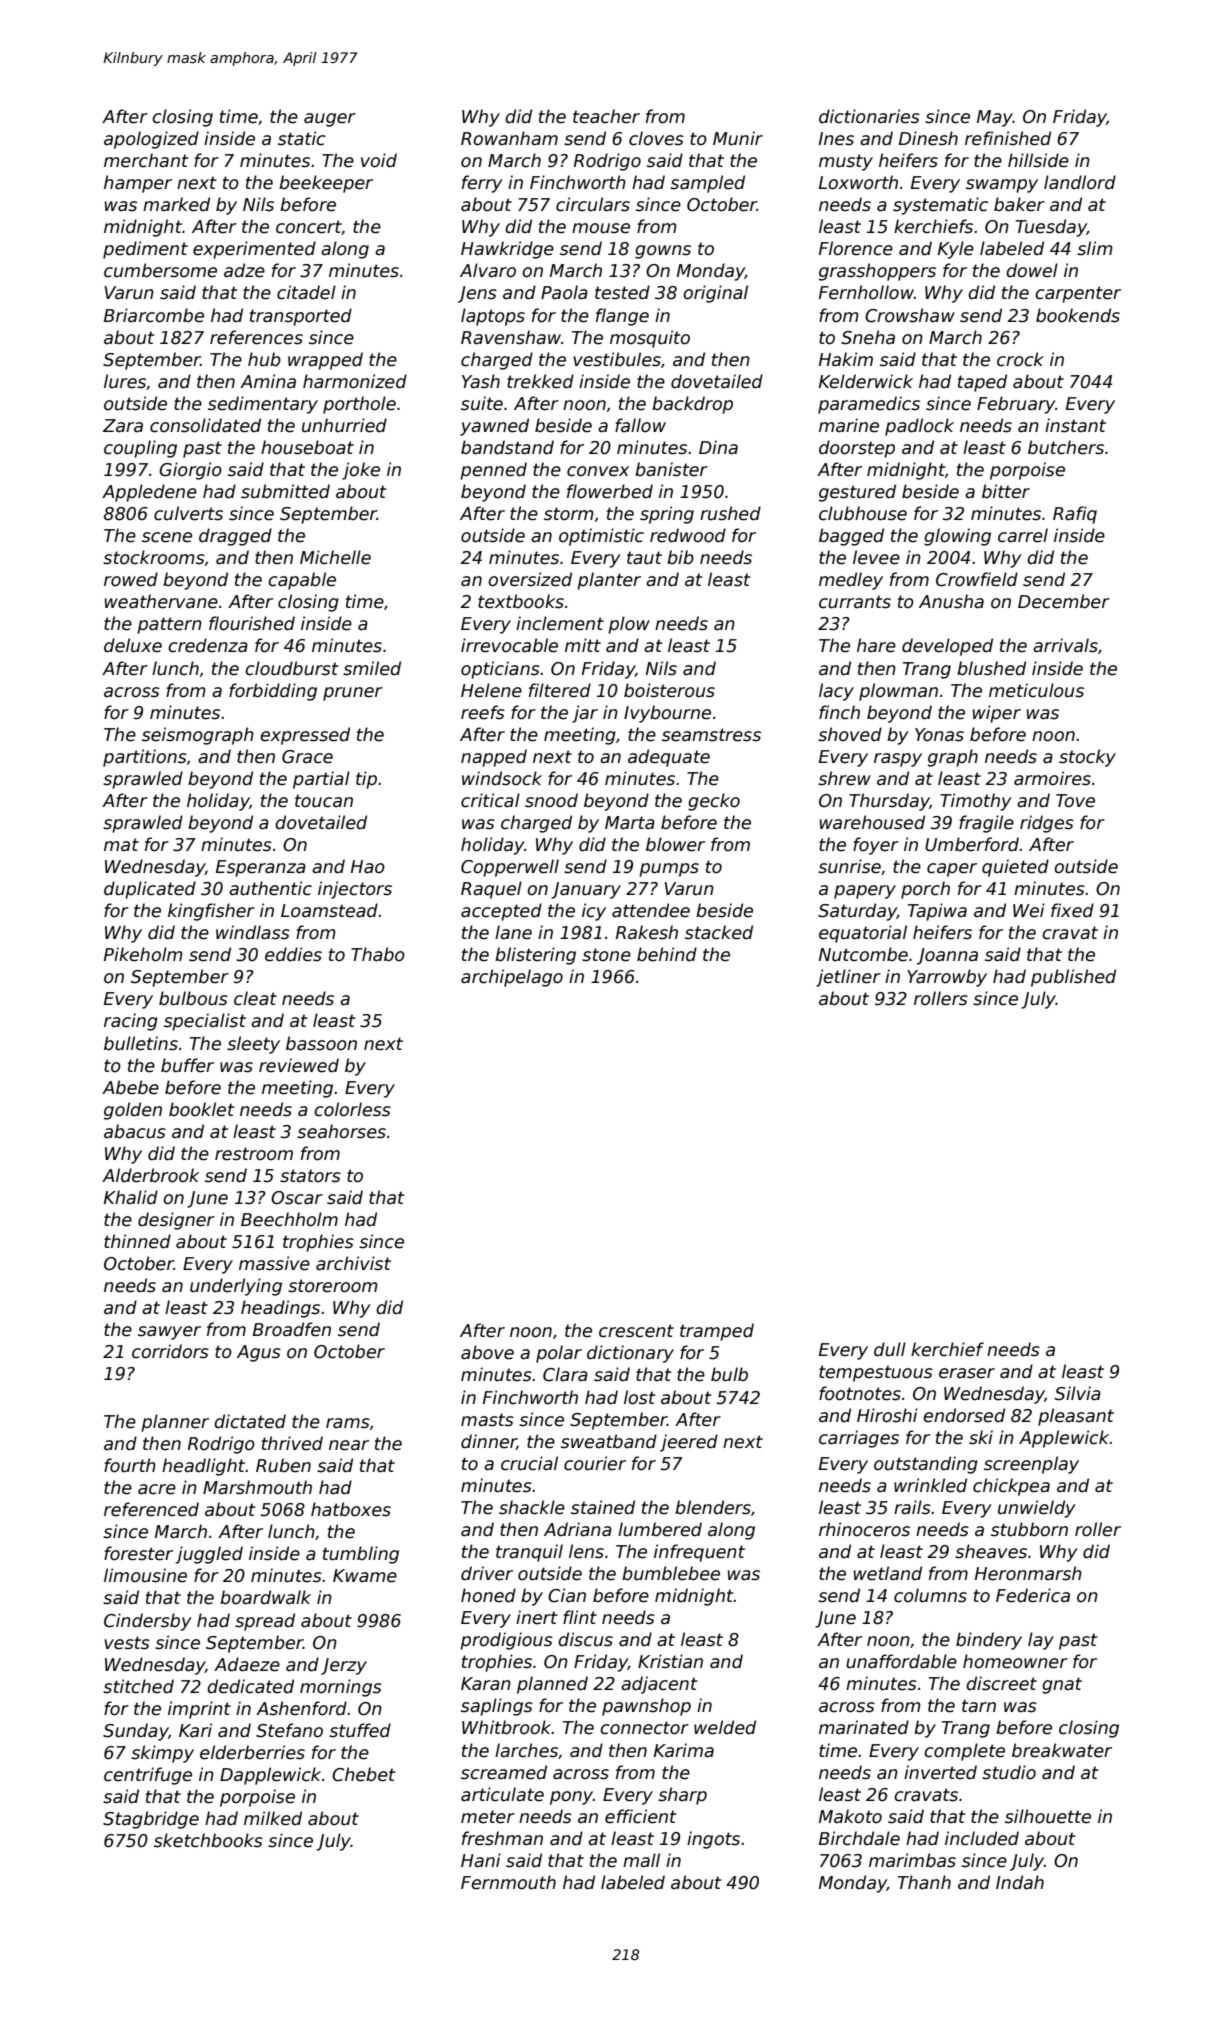 This page has height=2017, width=1225. Describe the element at coordinates (208, 645) in the page. I see `credenza` at that location.
